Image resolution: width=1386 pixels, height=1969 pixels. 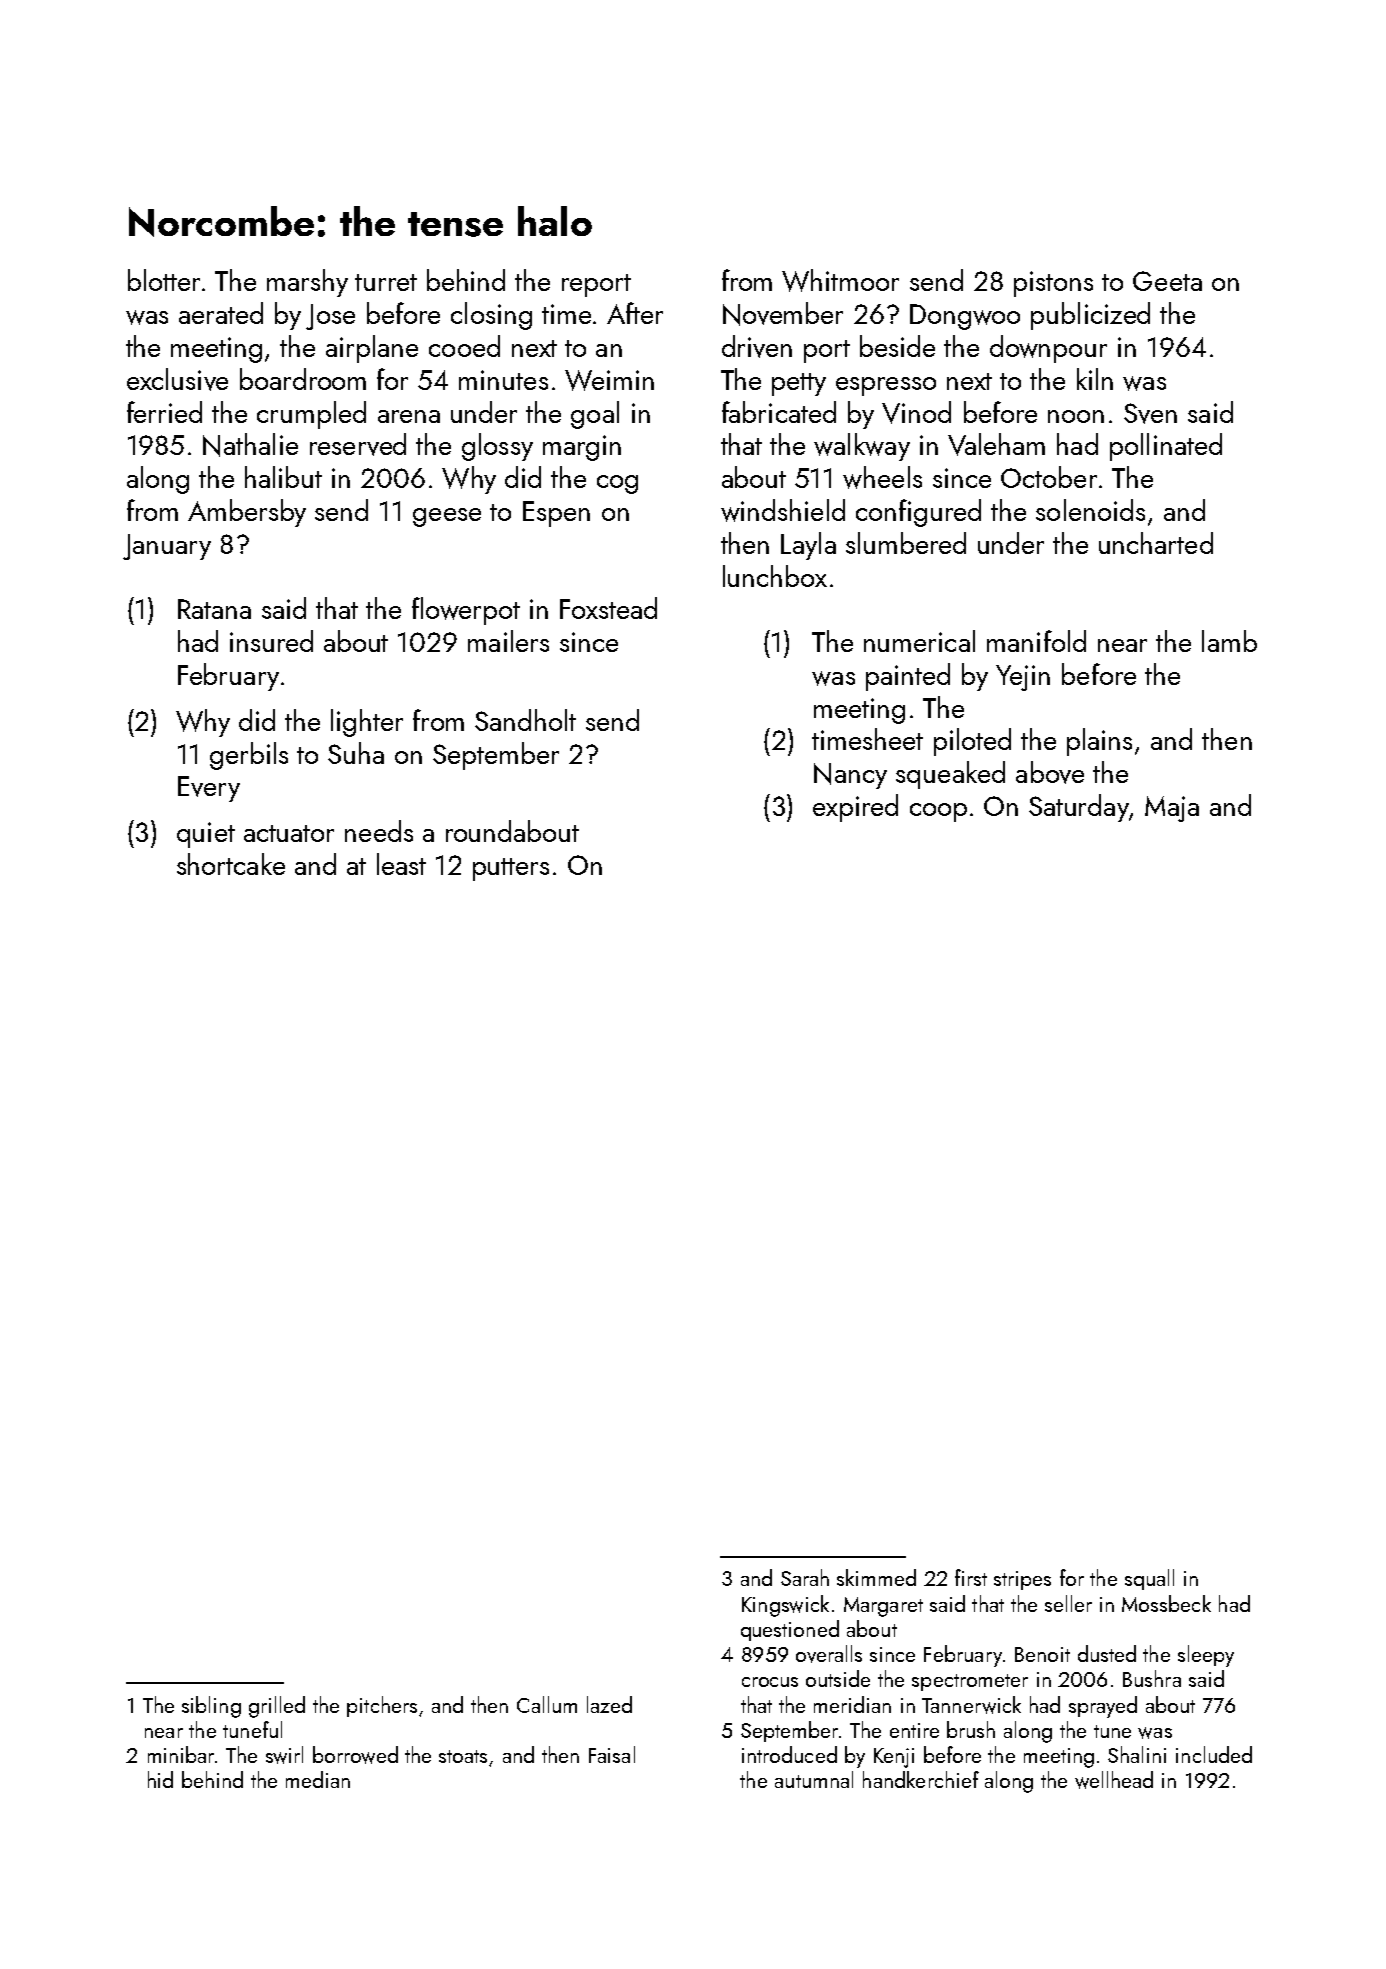 I want to click on squall, so click(x=1149, y=1579).
